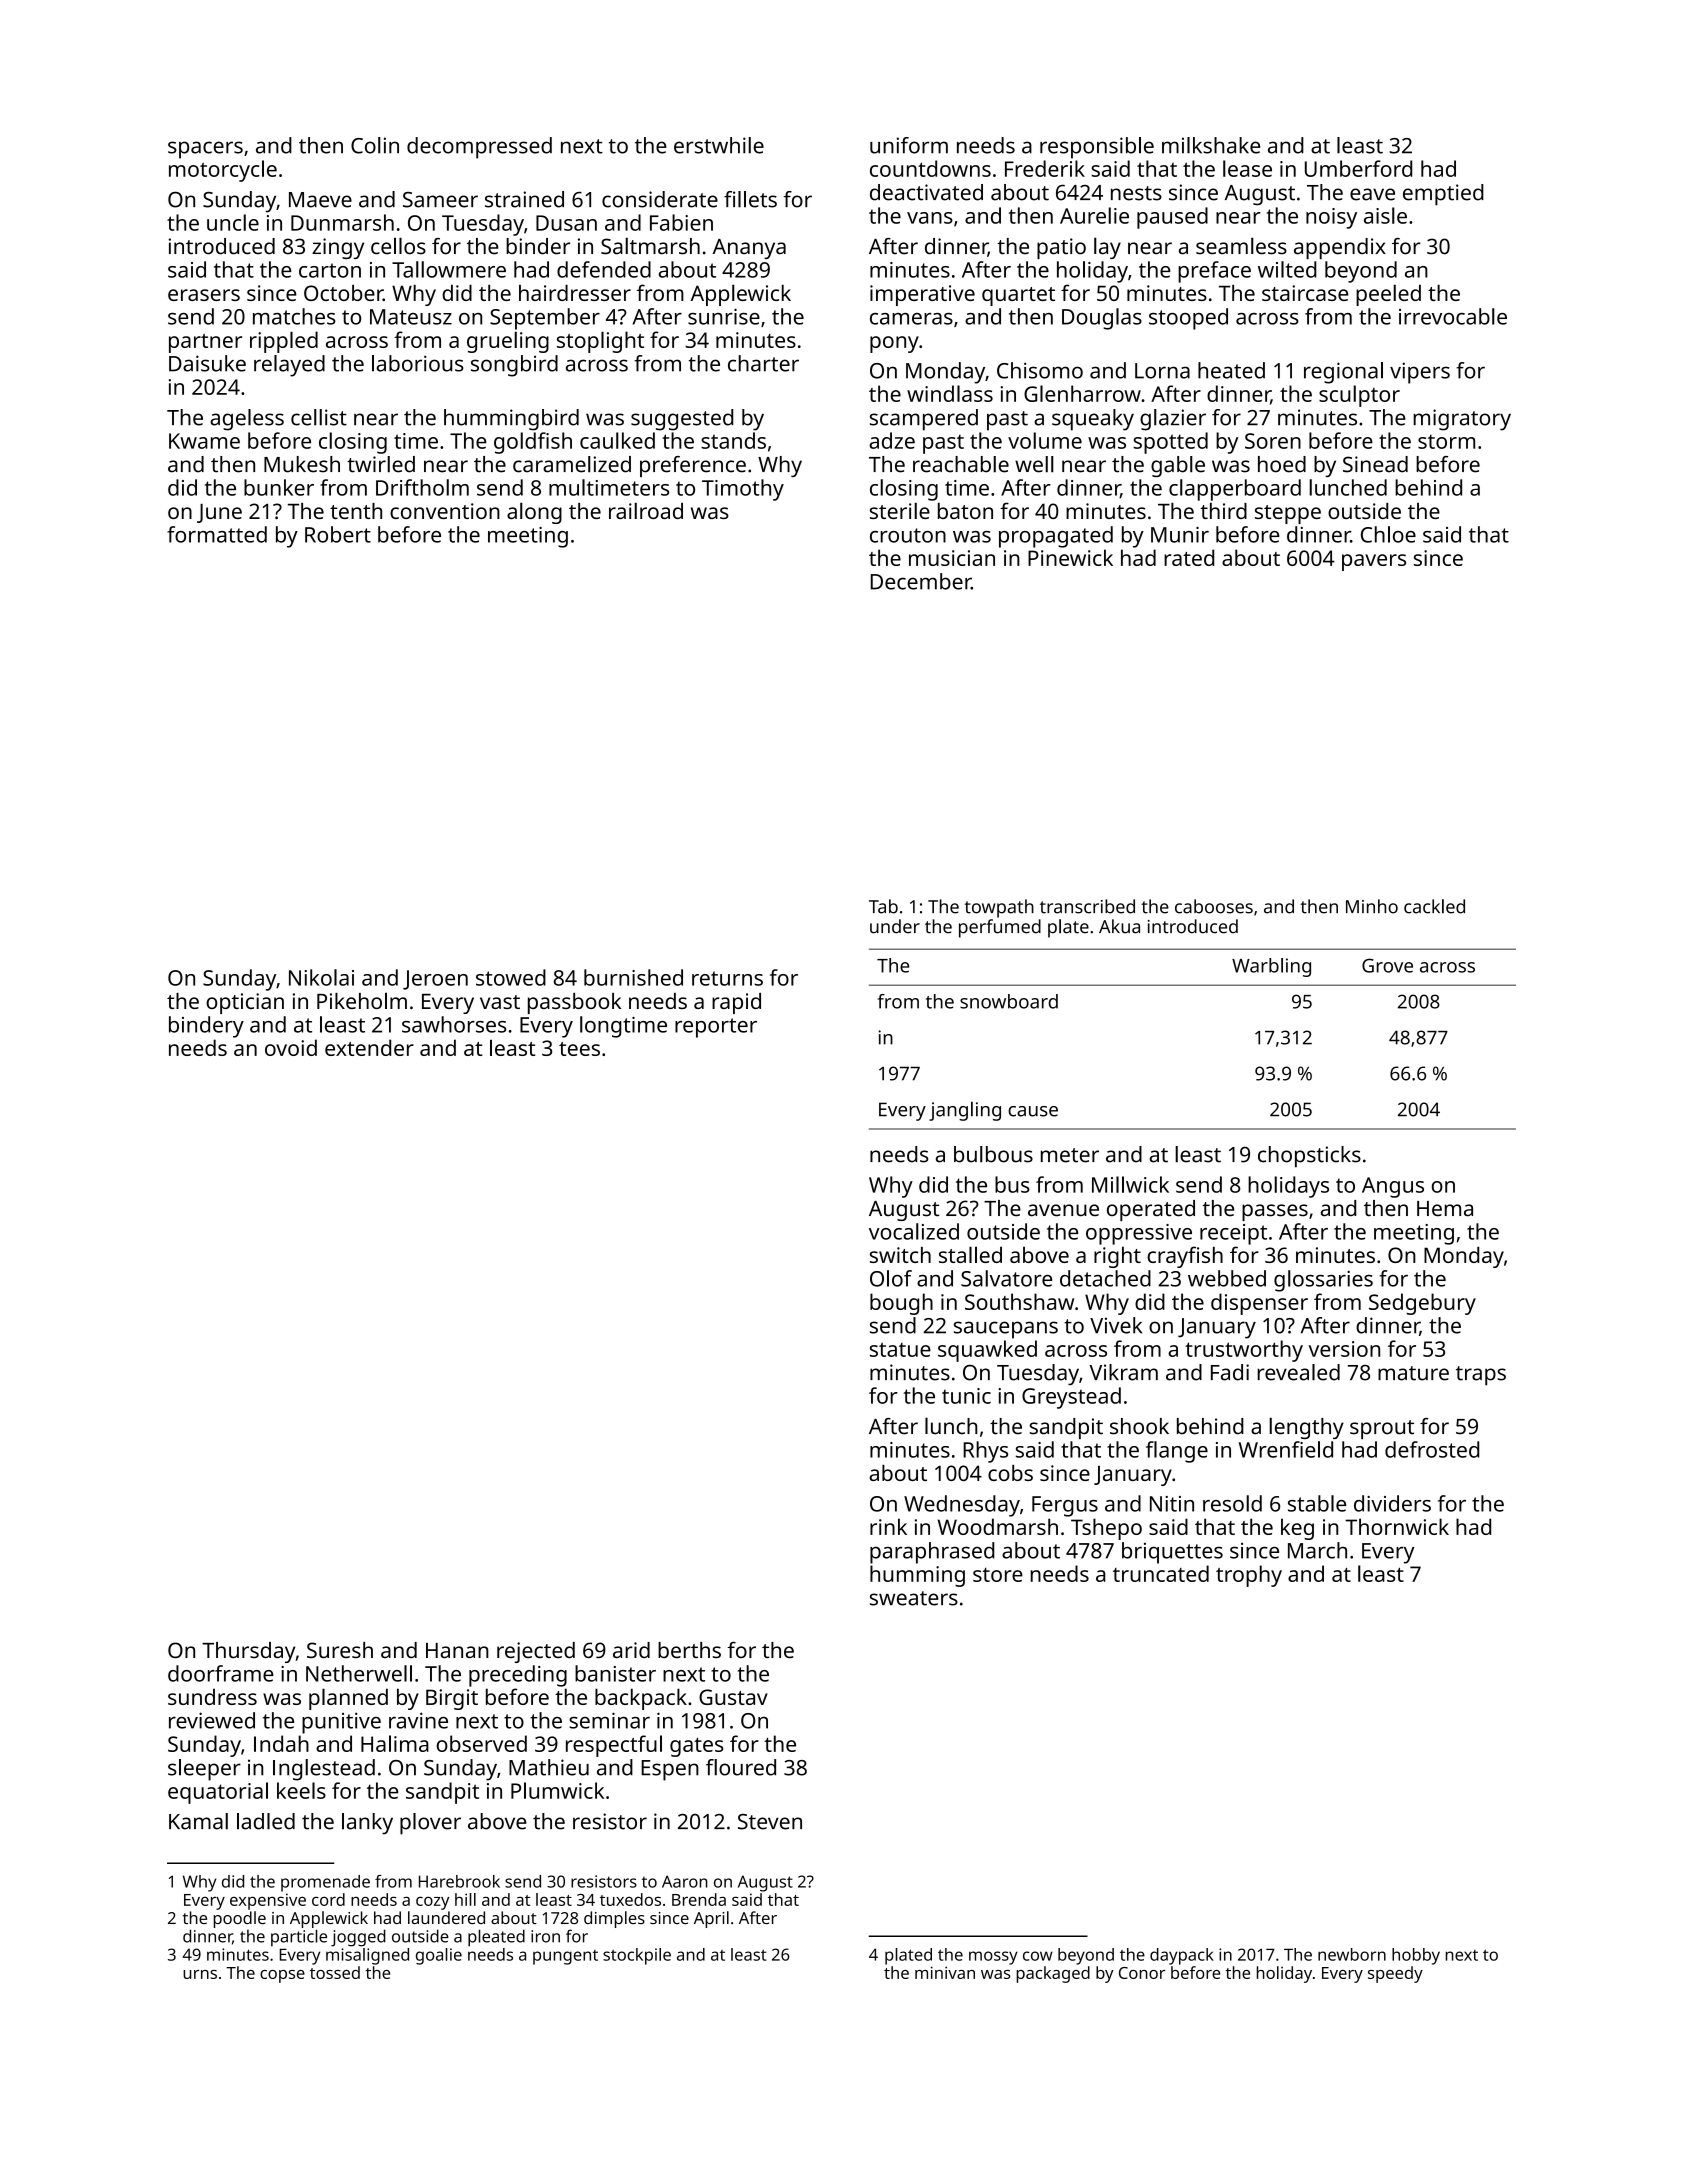  I want to click on caulked, so click(617, 440).
